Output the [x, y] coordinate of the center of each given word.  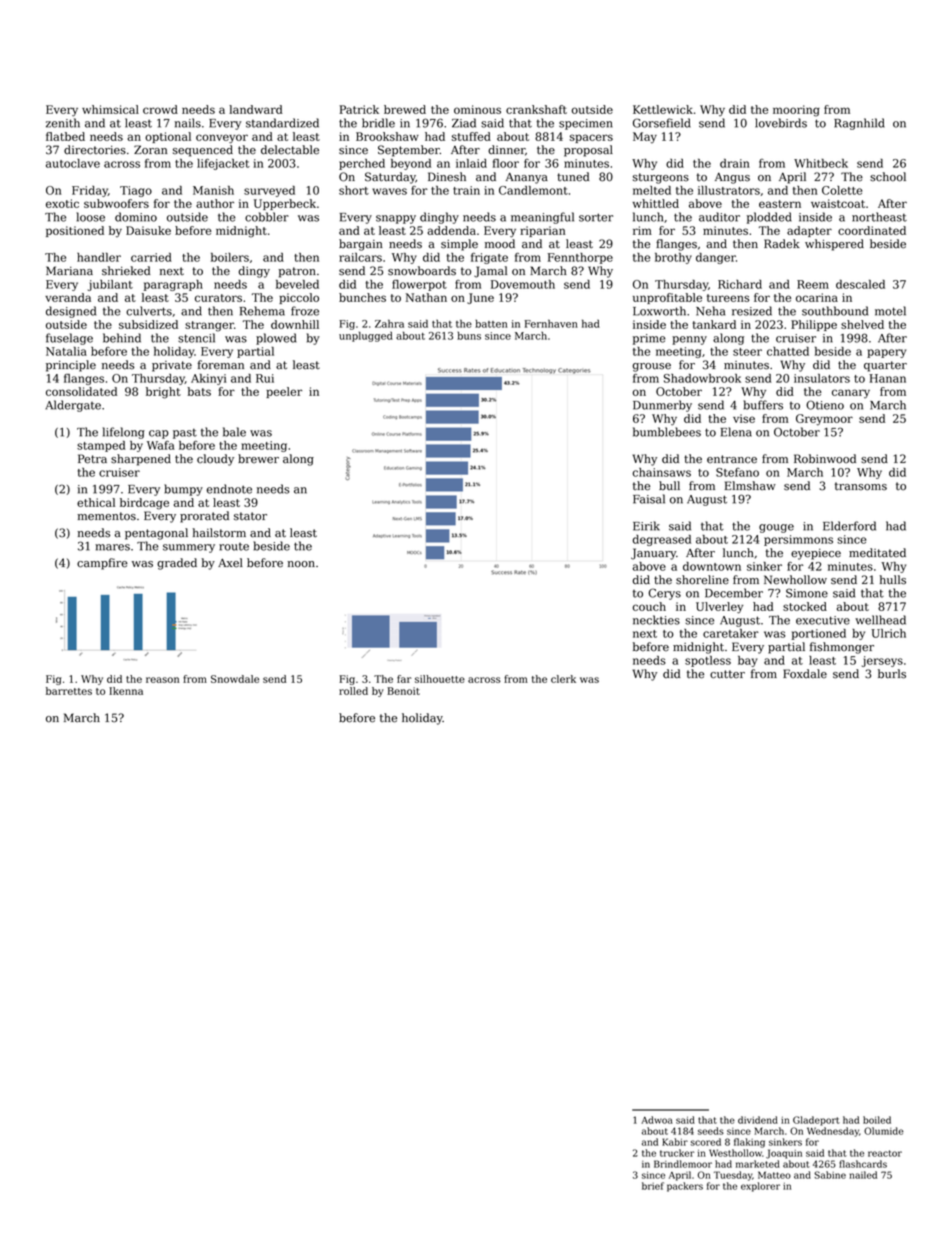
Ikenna [126, 691]
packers [685, 1187]
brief [653, 1186]
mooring [796, 111]
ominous [477, 109]
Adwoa [657, 1120]
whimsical [110, 109]
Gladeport [816, 1121]
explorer [760, 1187]
